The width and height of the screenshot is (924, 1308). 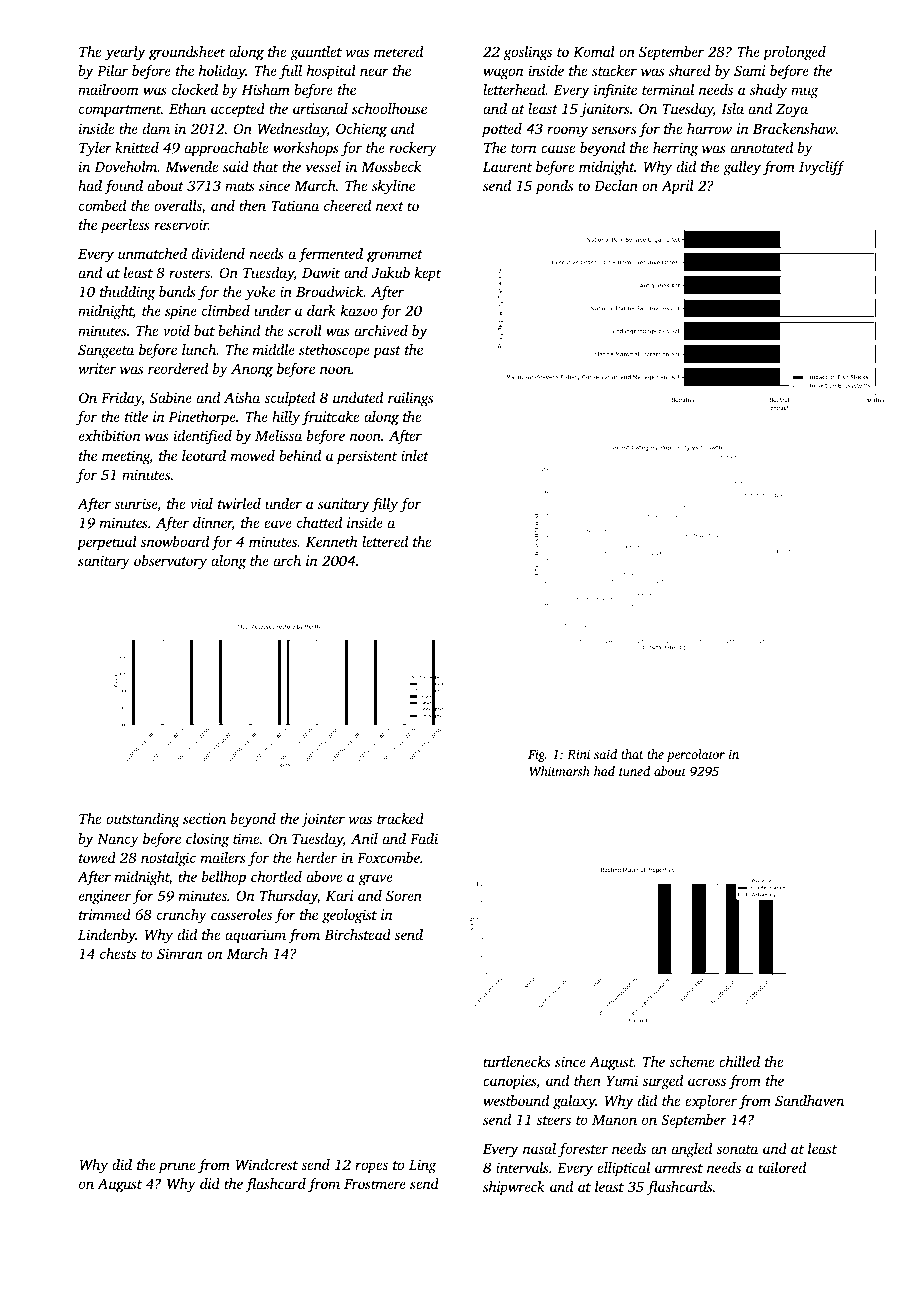 What do you see at coordinates (387, 352) in the screenshot?
I see `past` at bounding box center [387, 352].
